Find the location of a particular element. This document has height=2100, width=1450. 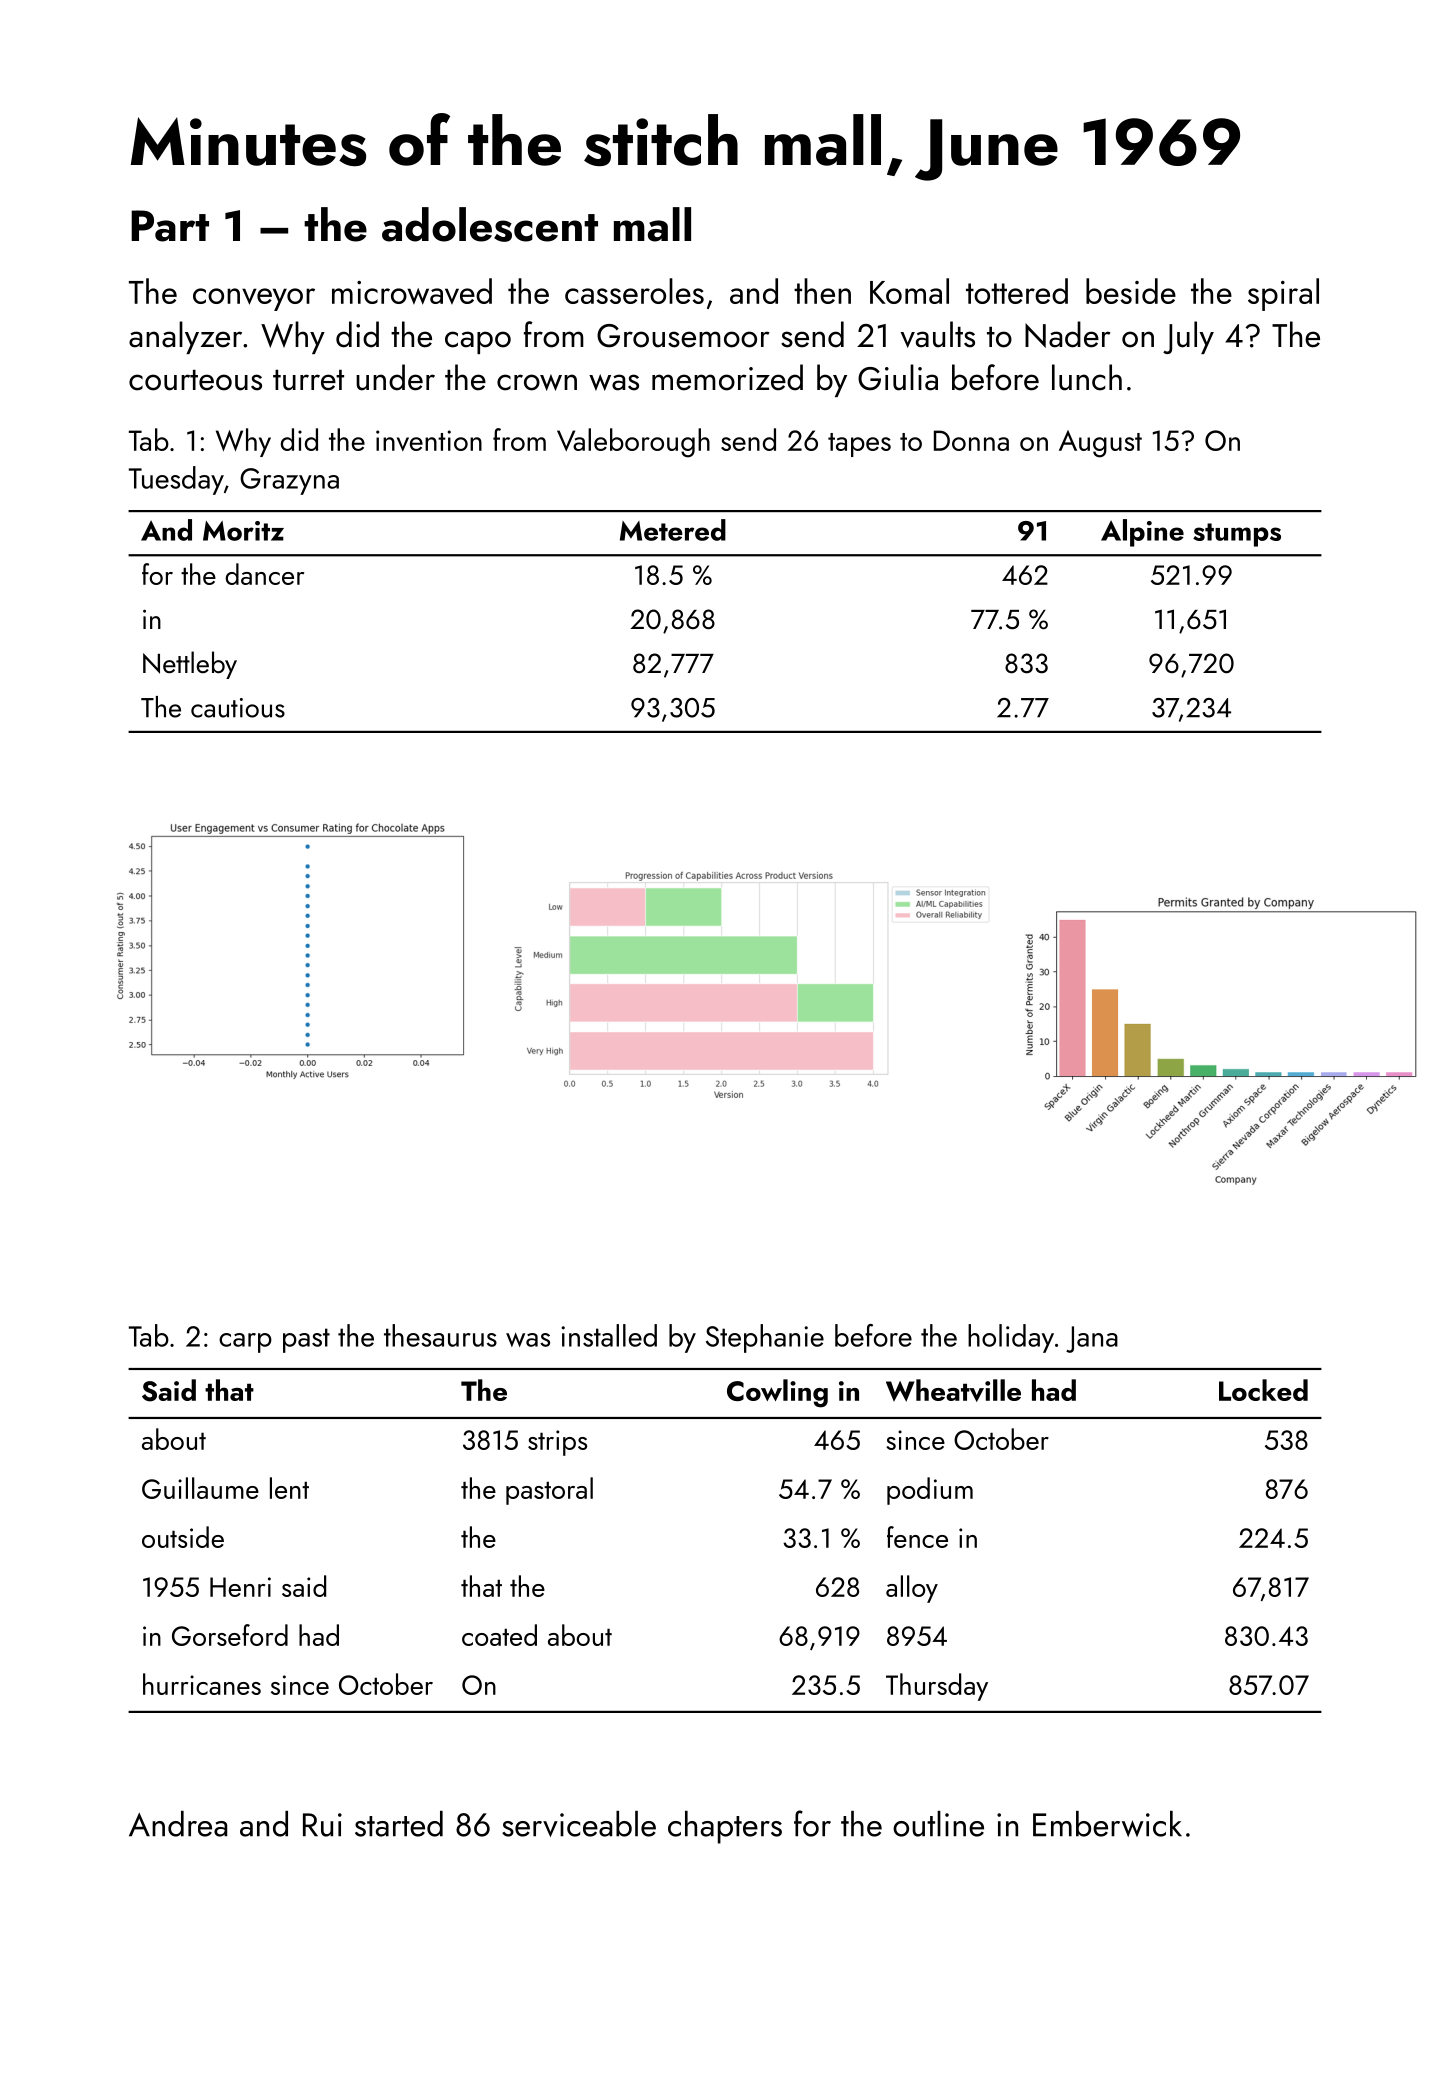

tottered is located at coordinates (1017, 291).
